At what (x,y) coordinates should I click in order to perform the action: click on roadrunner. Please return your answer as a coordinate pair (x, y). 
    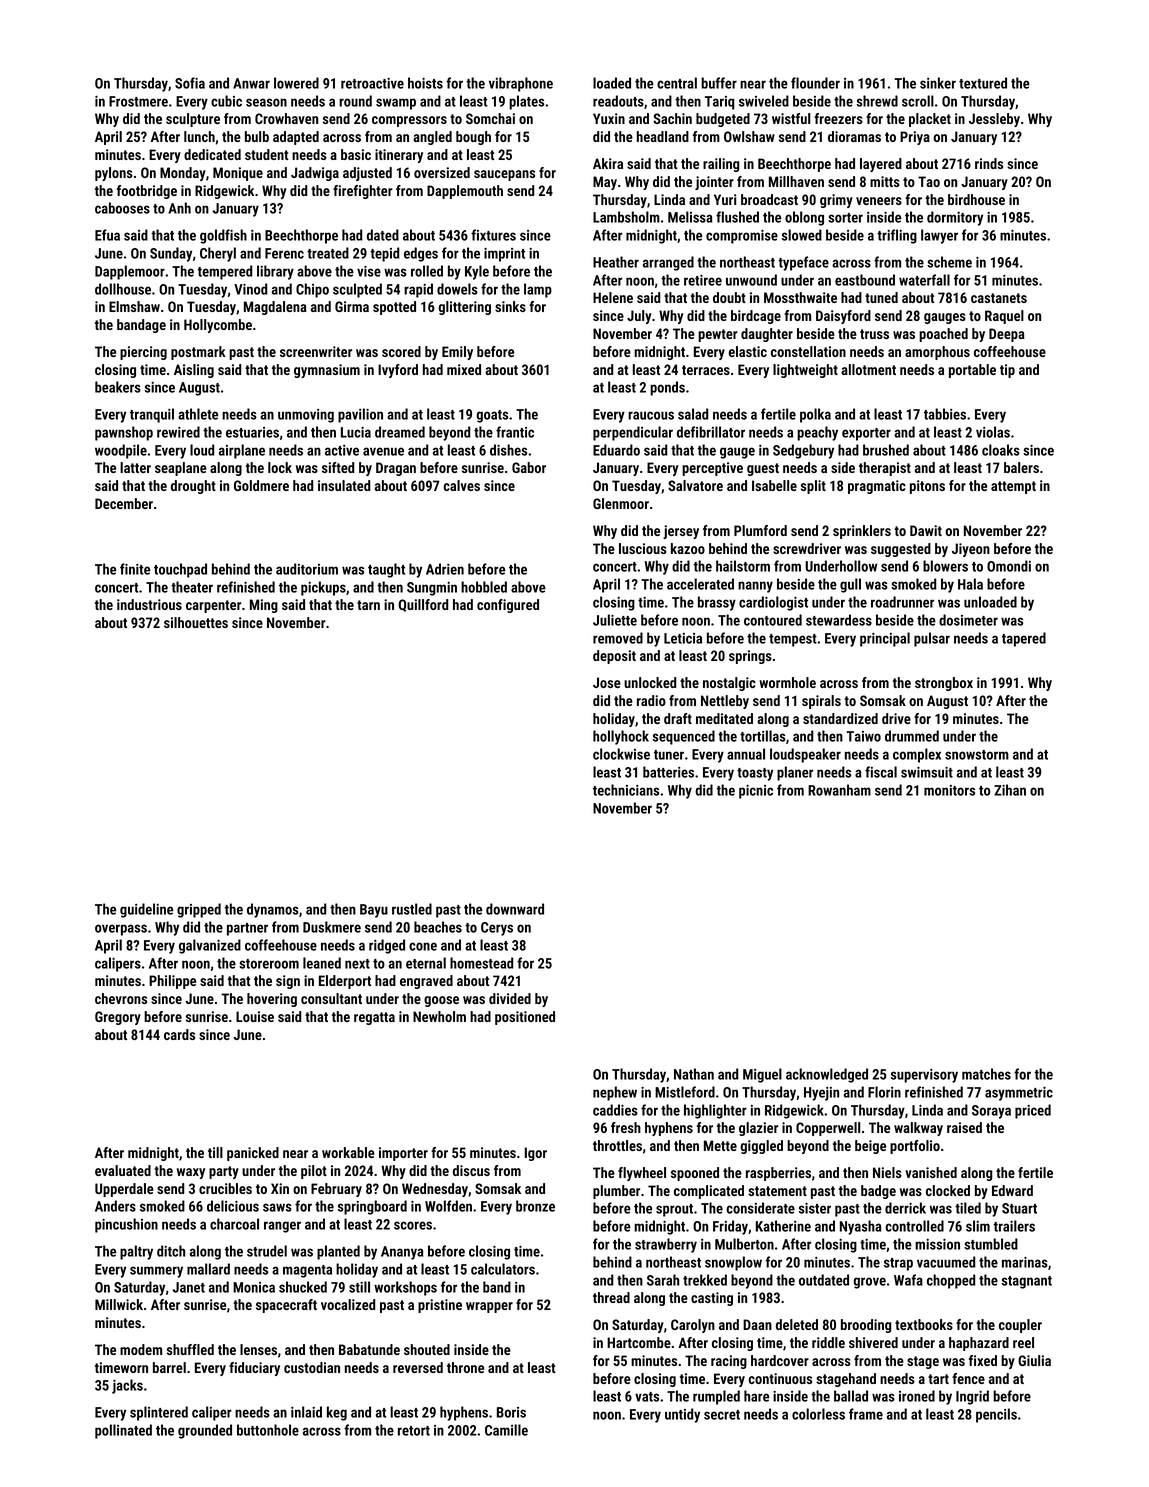
    Looking at the image, I should click on (902, 602).
